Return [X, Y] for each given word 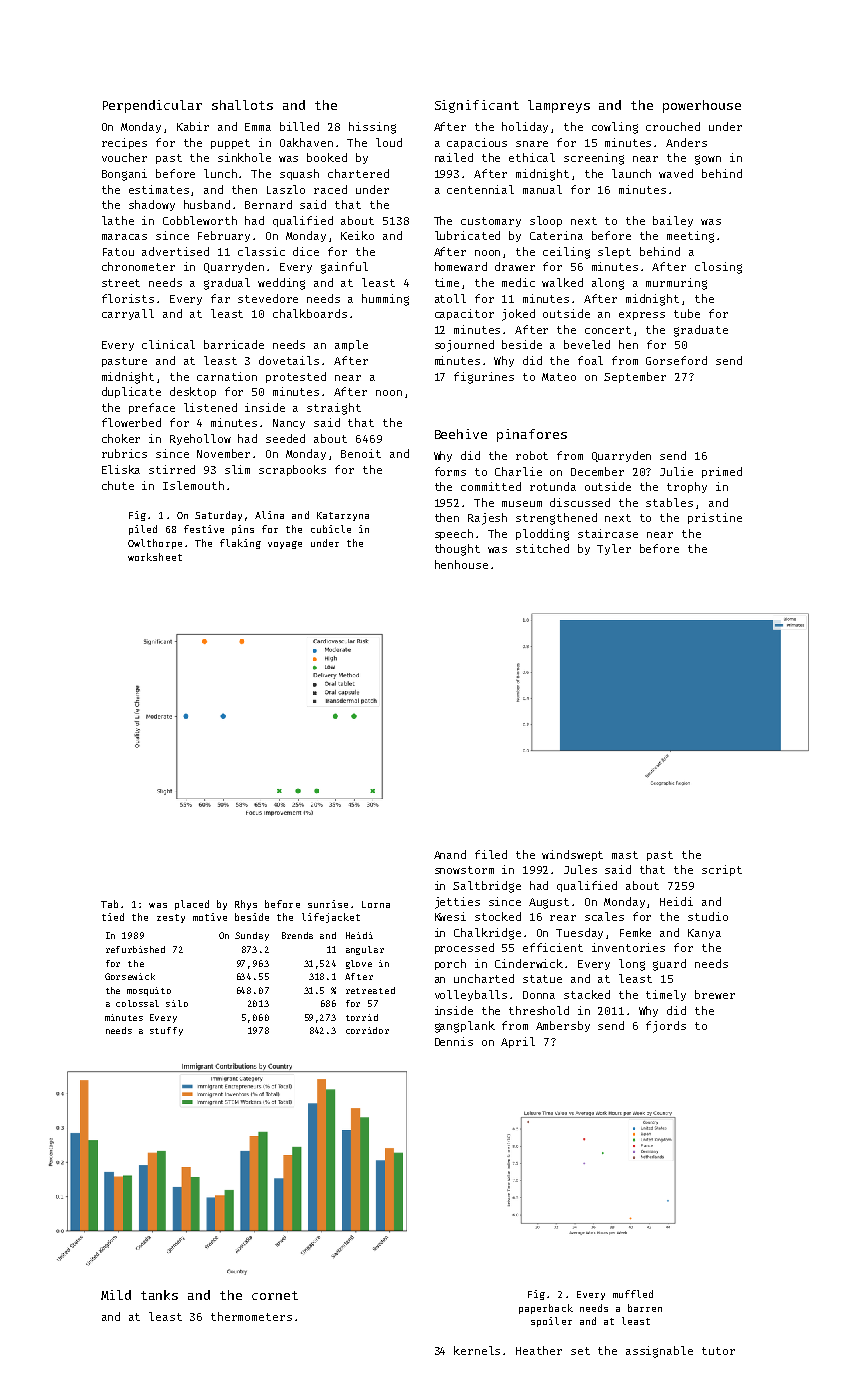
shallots [242, 105]
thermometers [251, 1316]
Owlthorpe [155, 544]
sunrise [328, 904]
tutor [718, 1351]
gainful [344, 268]
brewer [715, 994]
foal [590, 360]
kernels [477, 1350]
